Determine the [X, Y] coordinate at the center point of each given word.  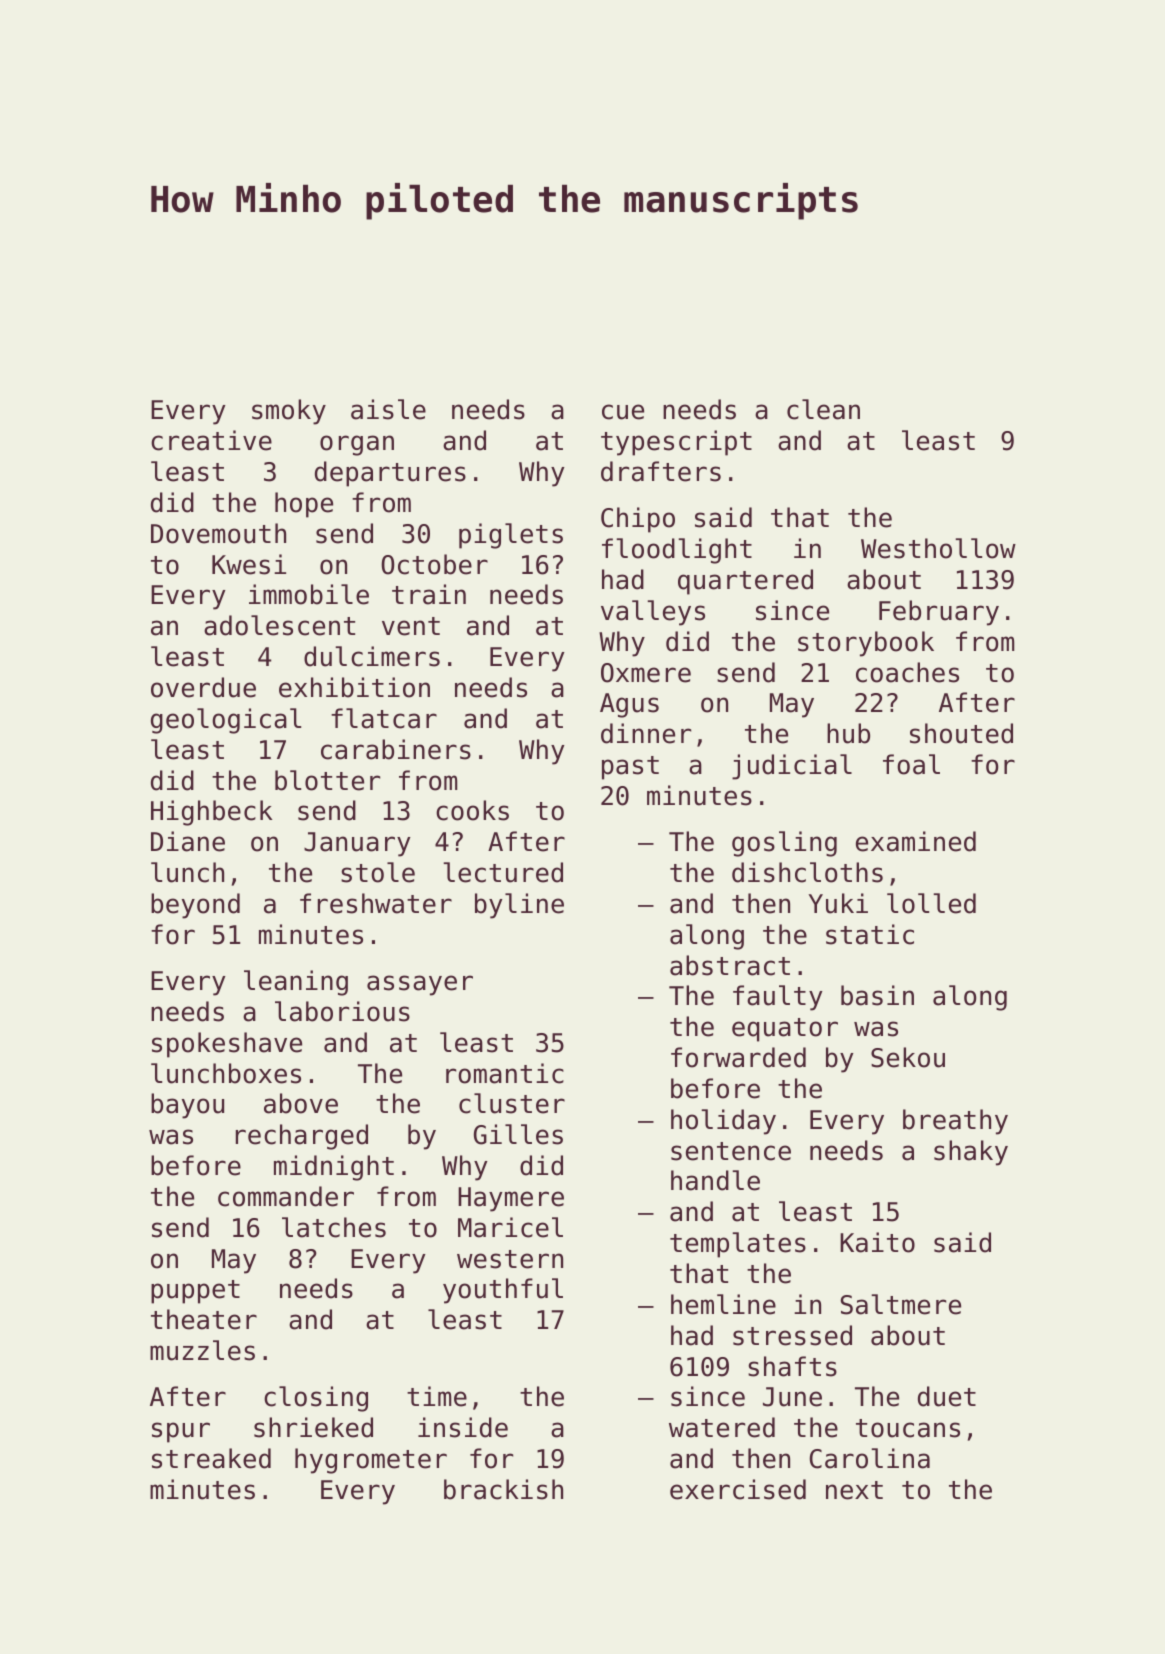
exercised [738, 1489]
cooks [472, 810]
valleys [653, 613]
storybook [866, 644]
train [429, 594]
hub [848, 733]
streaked [211, 1458]
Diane [188, 841]
